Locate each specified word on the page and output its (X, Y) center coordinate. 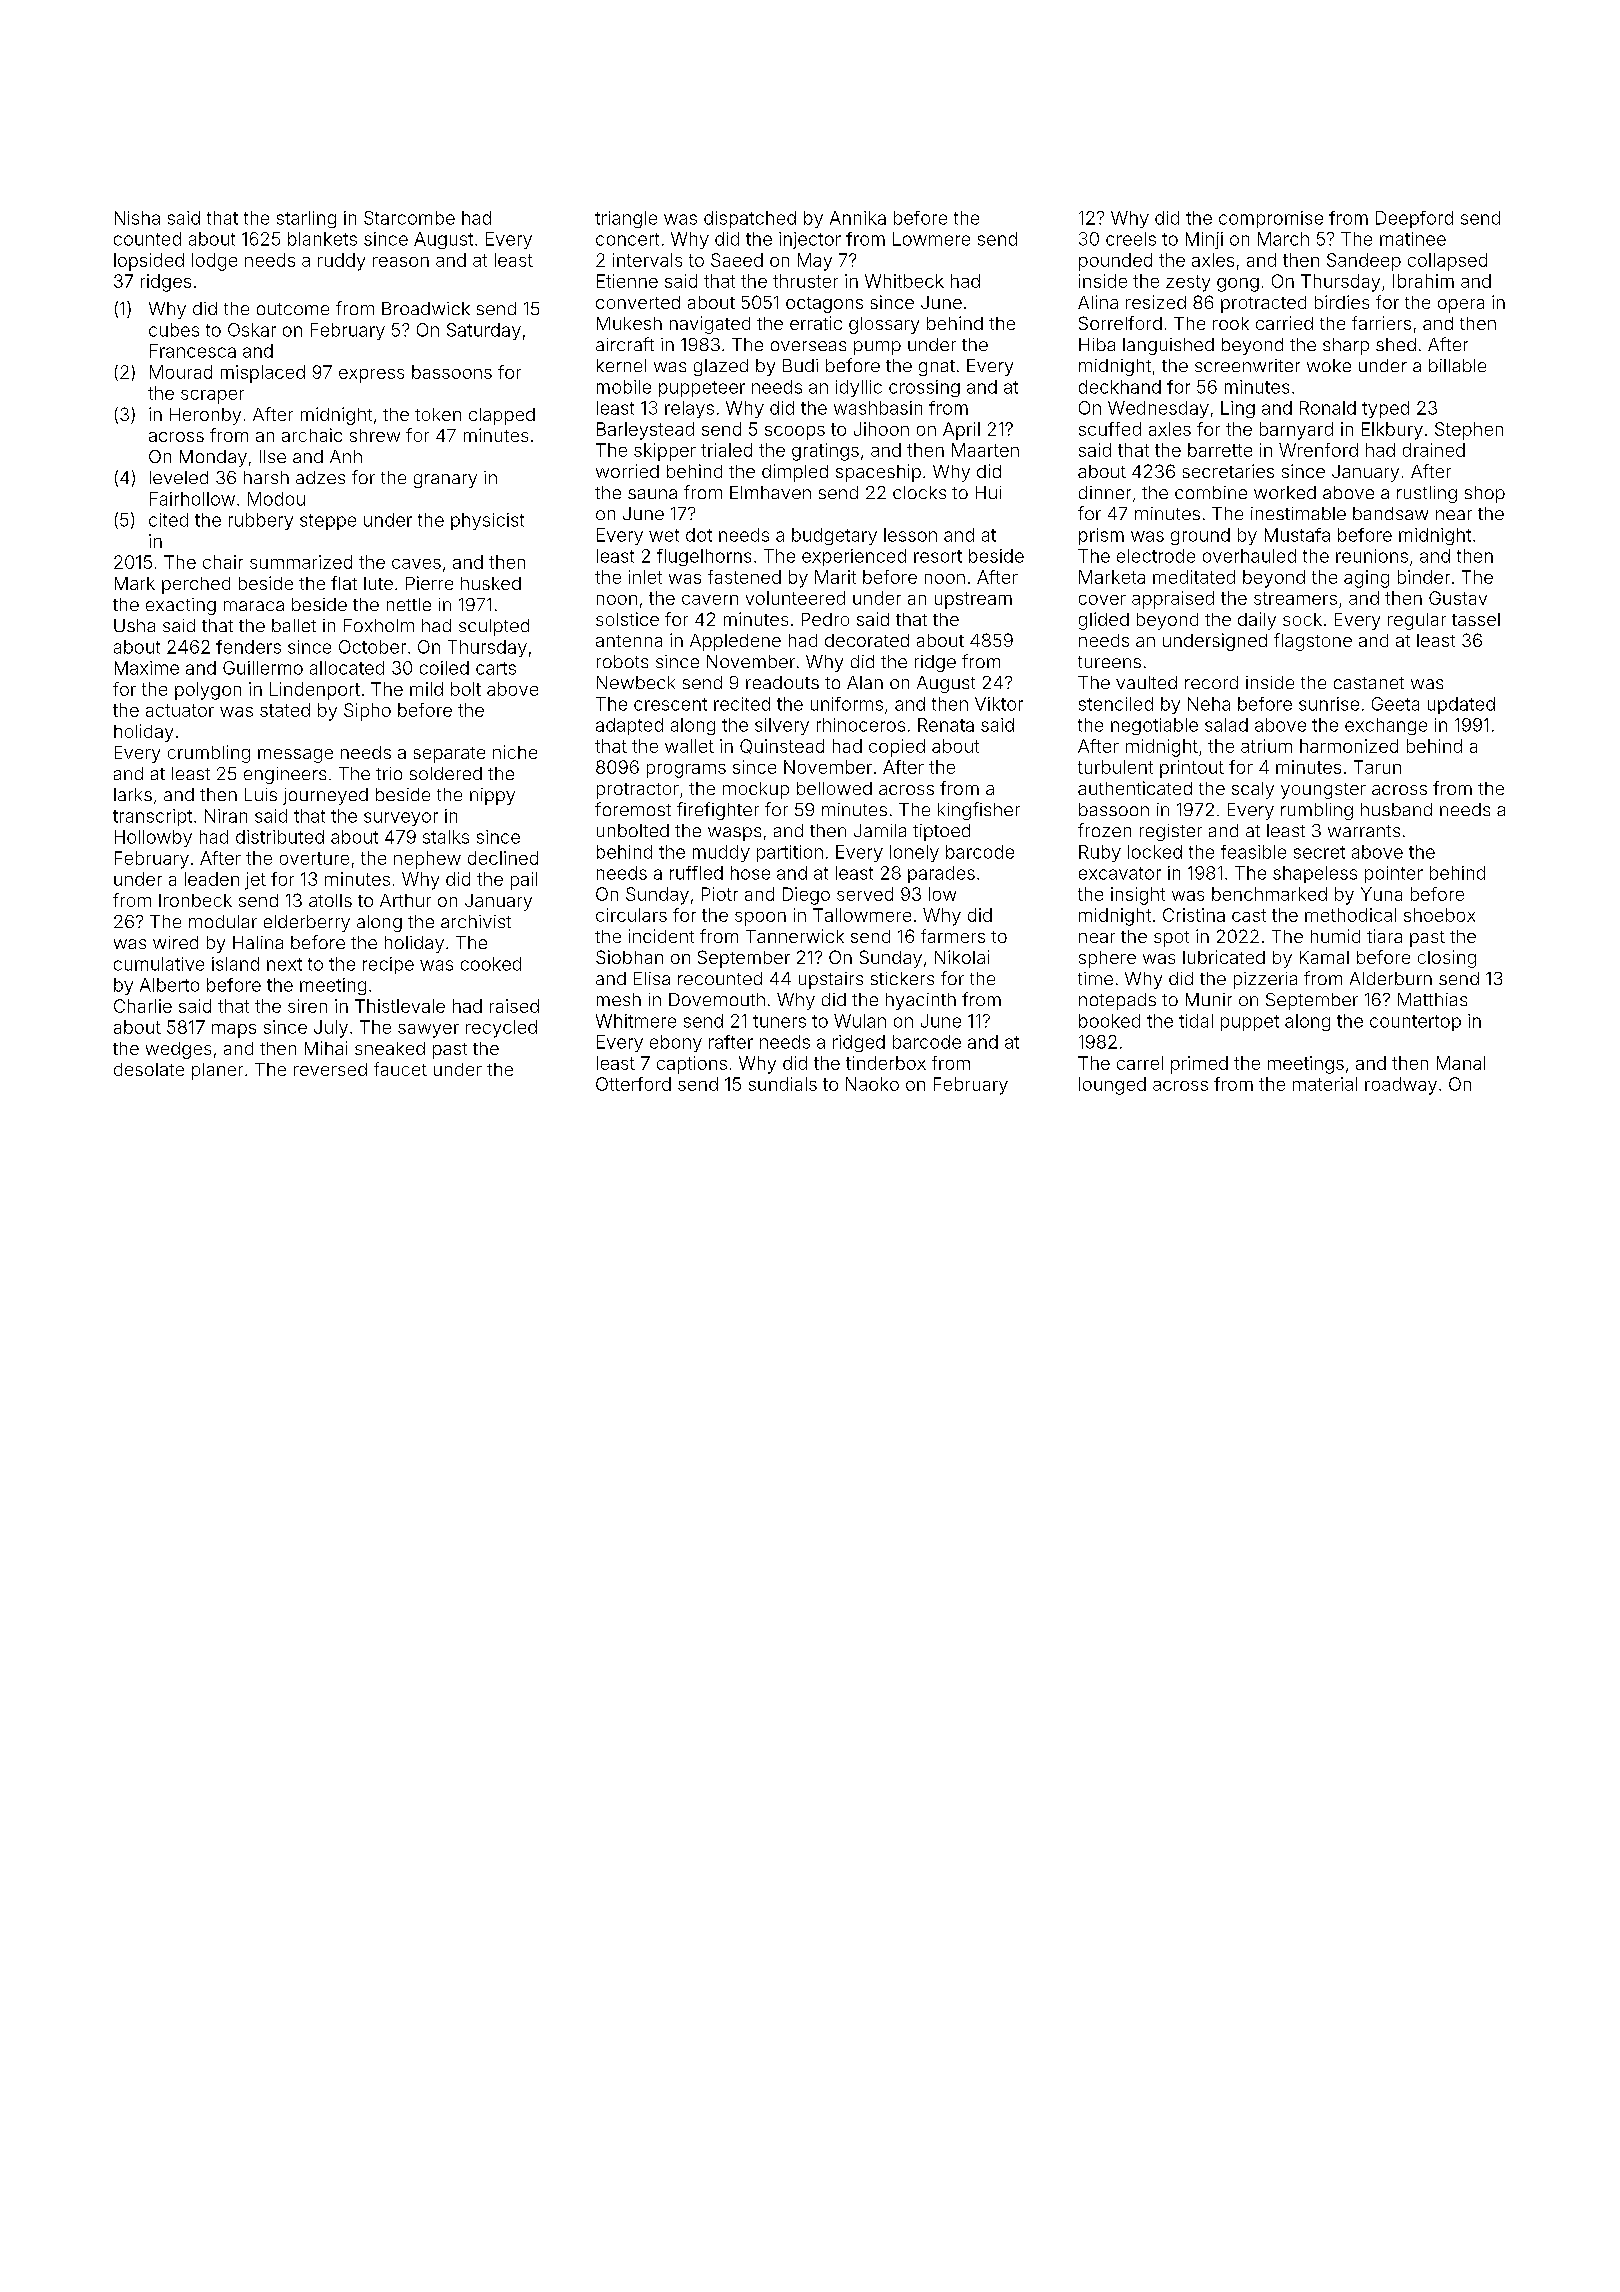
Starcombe (409, 218)
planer (217, 1071)
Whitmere (636, 1021)
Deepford (1414, 219)
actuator (180, 710)
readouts (782, 682)
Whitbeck (904, 281)
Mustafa (1297, 535)
